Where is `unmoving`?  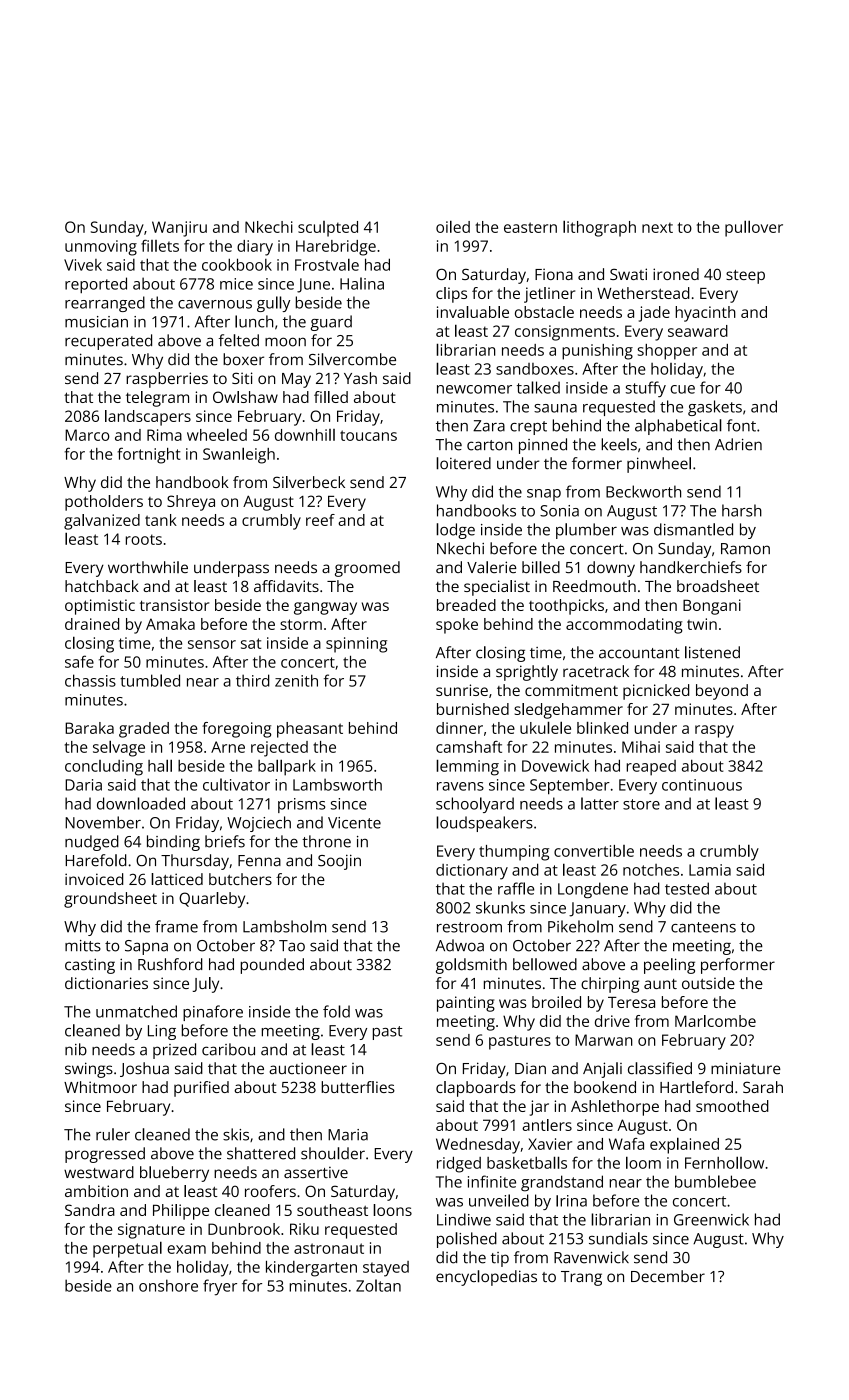 unmoving is located at coordinates (101, 248).
